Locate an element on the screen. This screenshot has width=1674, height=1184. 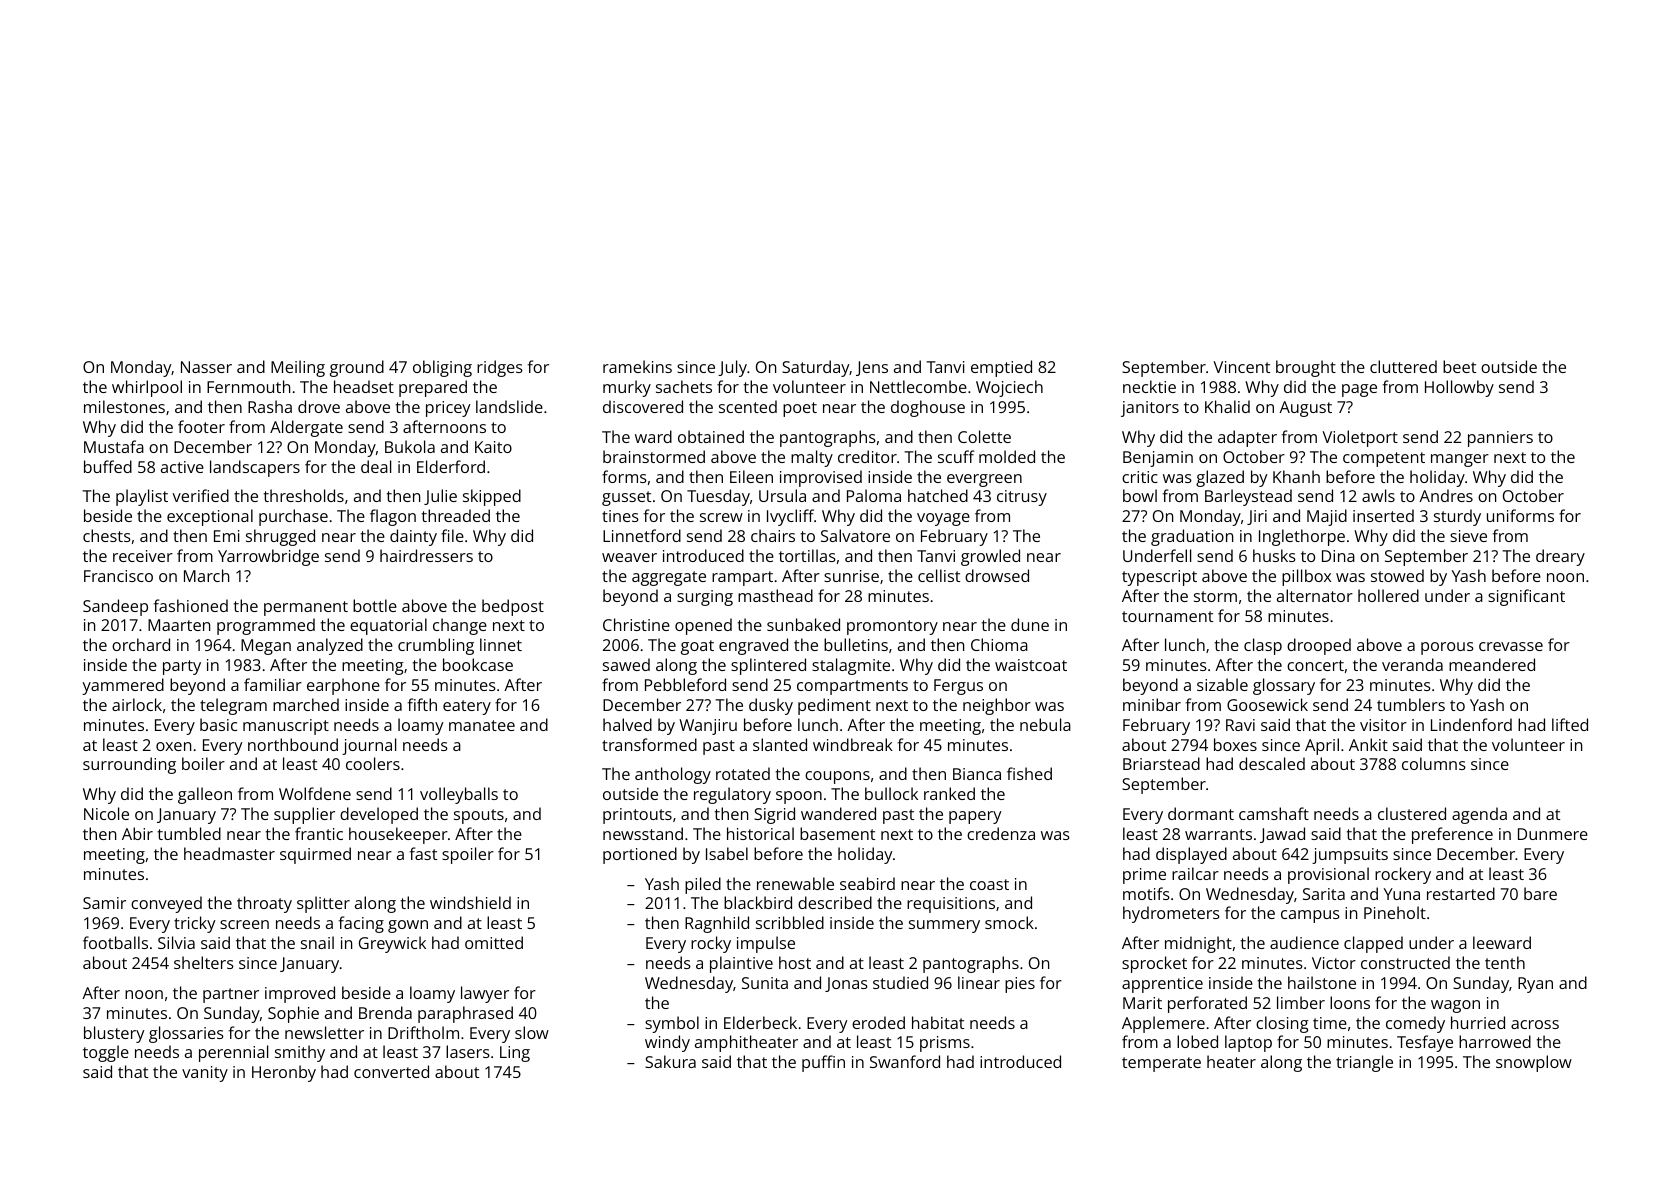
ground is located at coordinates (357, 368).
